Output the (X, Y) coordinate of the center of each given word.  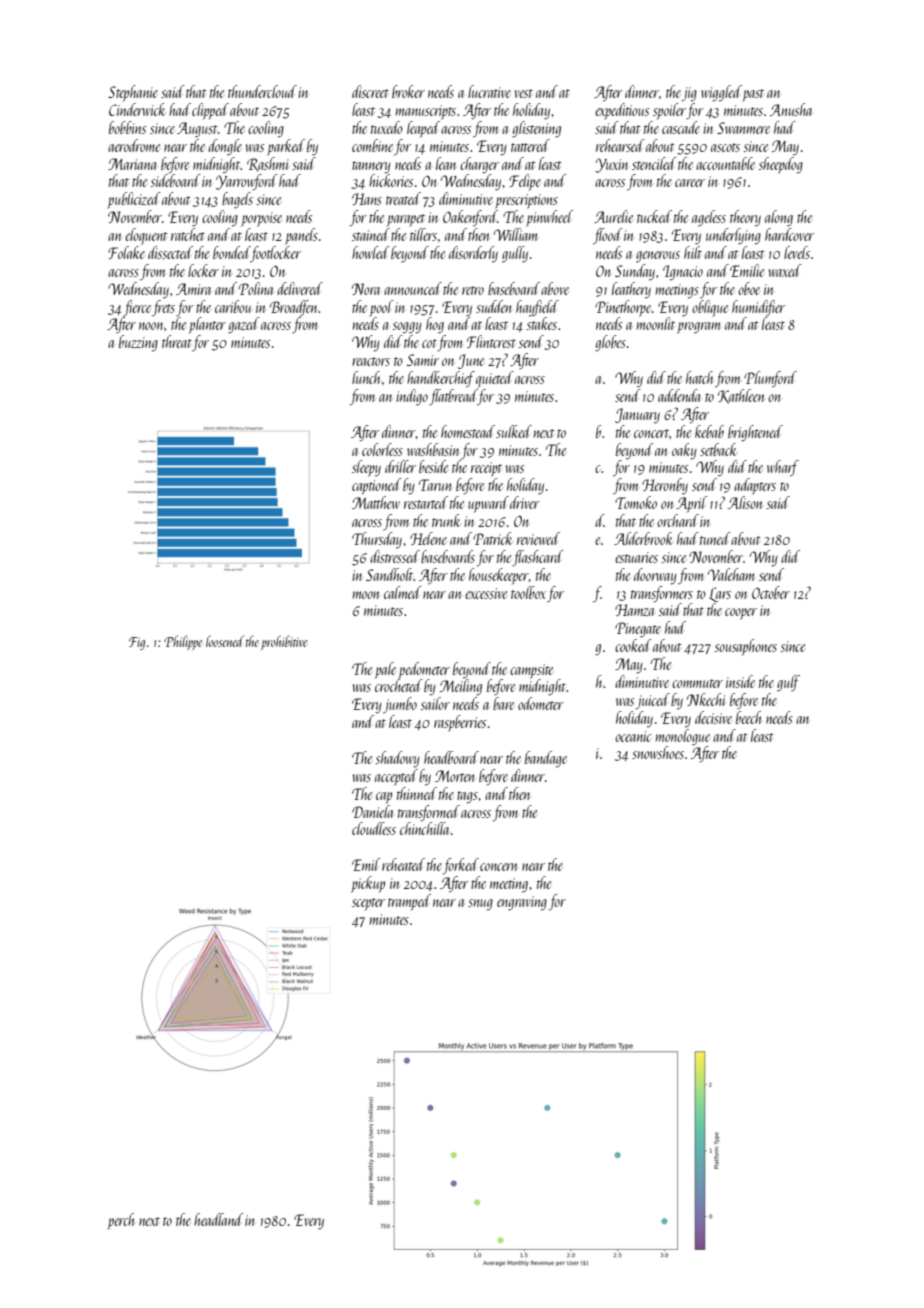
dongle (225, 147)
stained (371, 234)
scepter (368, 904)
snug (480, 904)
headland (219, 1219)
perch (120, 1221)
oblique (710, 308)
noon (152, 326)
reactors (371, 361)
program (698, 328)
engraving (522, 903)
